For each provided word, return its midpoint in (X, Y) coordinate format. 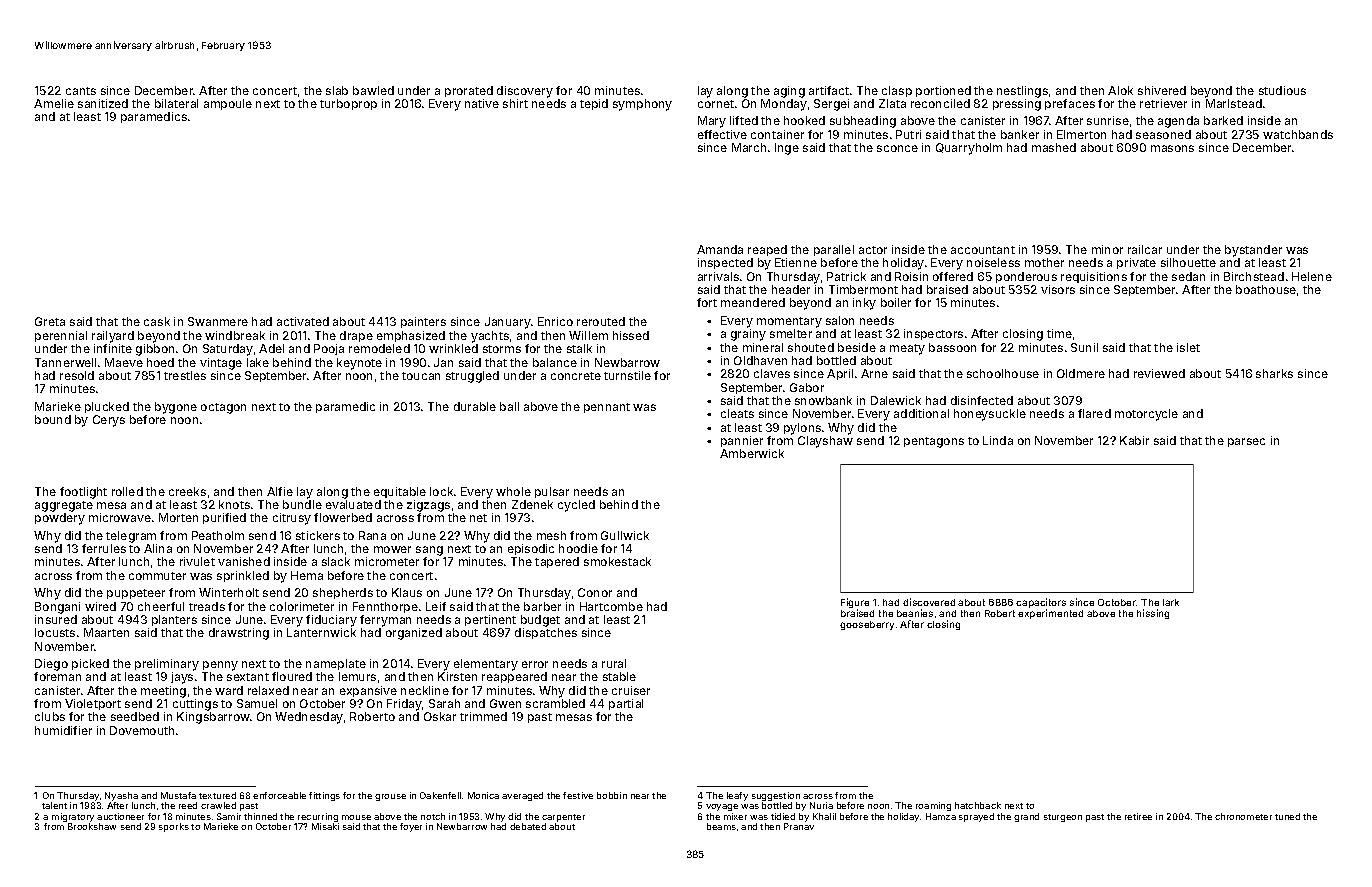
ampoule (228, 104)
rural (614, 663)
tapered (557, 562)
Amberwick (752, 453)
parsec (1246, 442)
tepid (594, 104)
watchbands (1298, 134)
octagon (223, 408)
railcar (1145, 249)
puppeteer (136, 594)
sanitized (103, 103)
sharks (1274, 373)
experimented (1050, 614)
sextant (248, 677)
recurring (318, 817)
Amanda (720, 249)
